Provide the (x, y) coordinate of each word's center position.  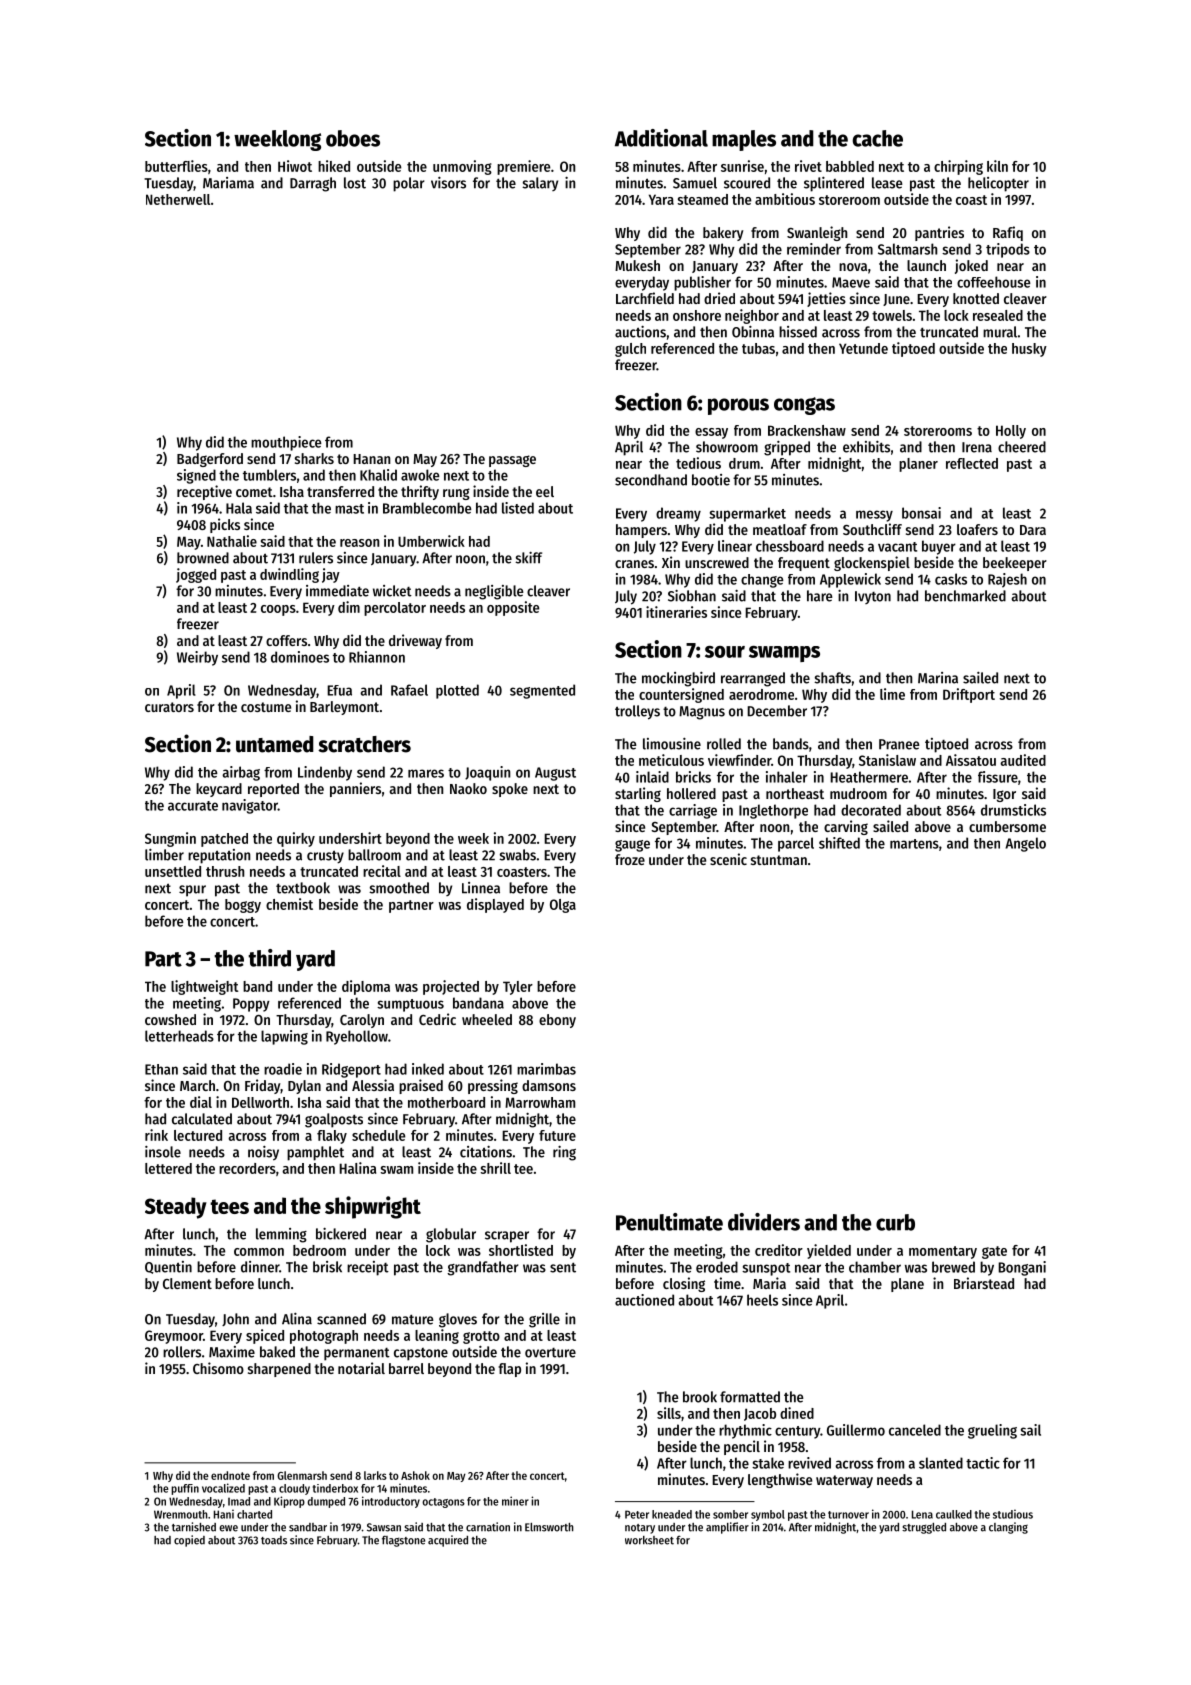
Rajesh (1007, 580)
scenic (728, 859)
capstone (421, 1354)
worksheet (649, 1540)
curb (895, 1222)
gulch (630, 350)
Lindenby (325, 773)
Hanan (371, 459)
